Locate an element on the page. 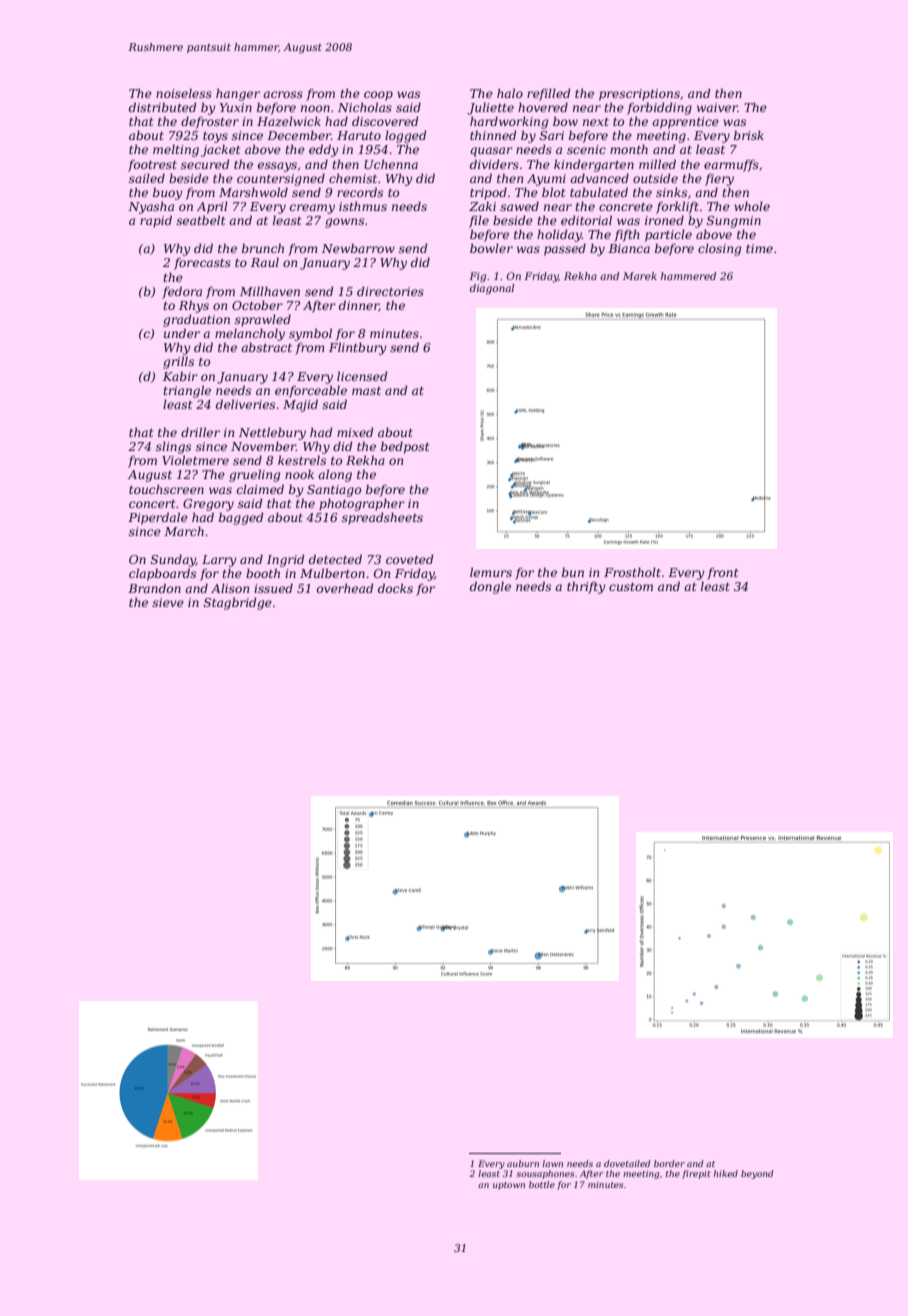 This document has width=908, height=1316. overhead is located at coordinates (345, 588).
